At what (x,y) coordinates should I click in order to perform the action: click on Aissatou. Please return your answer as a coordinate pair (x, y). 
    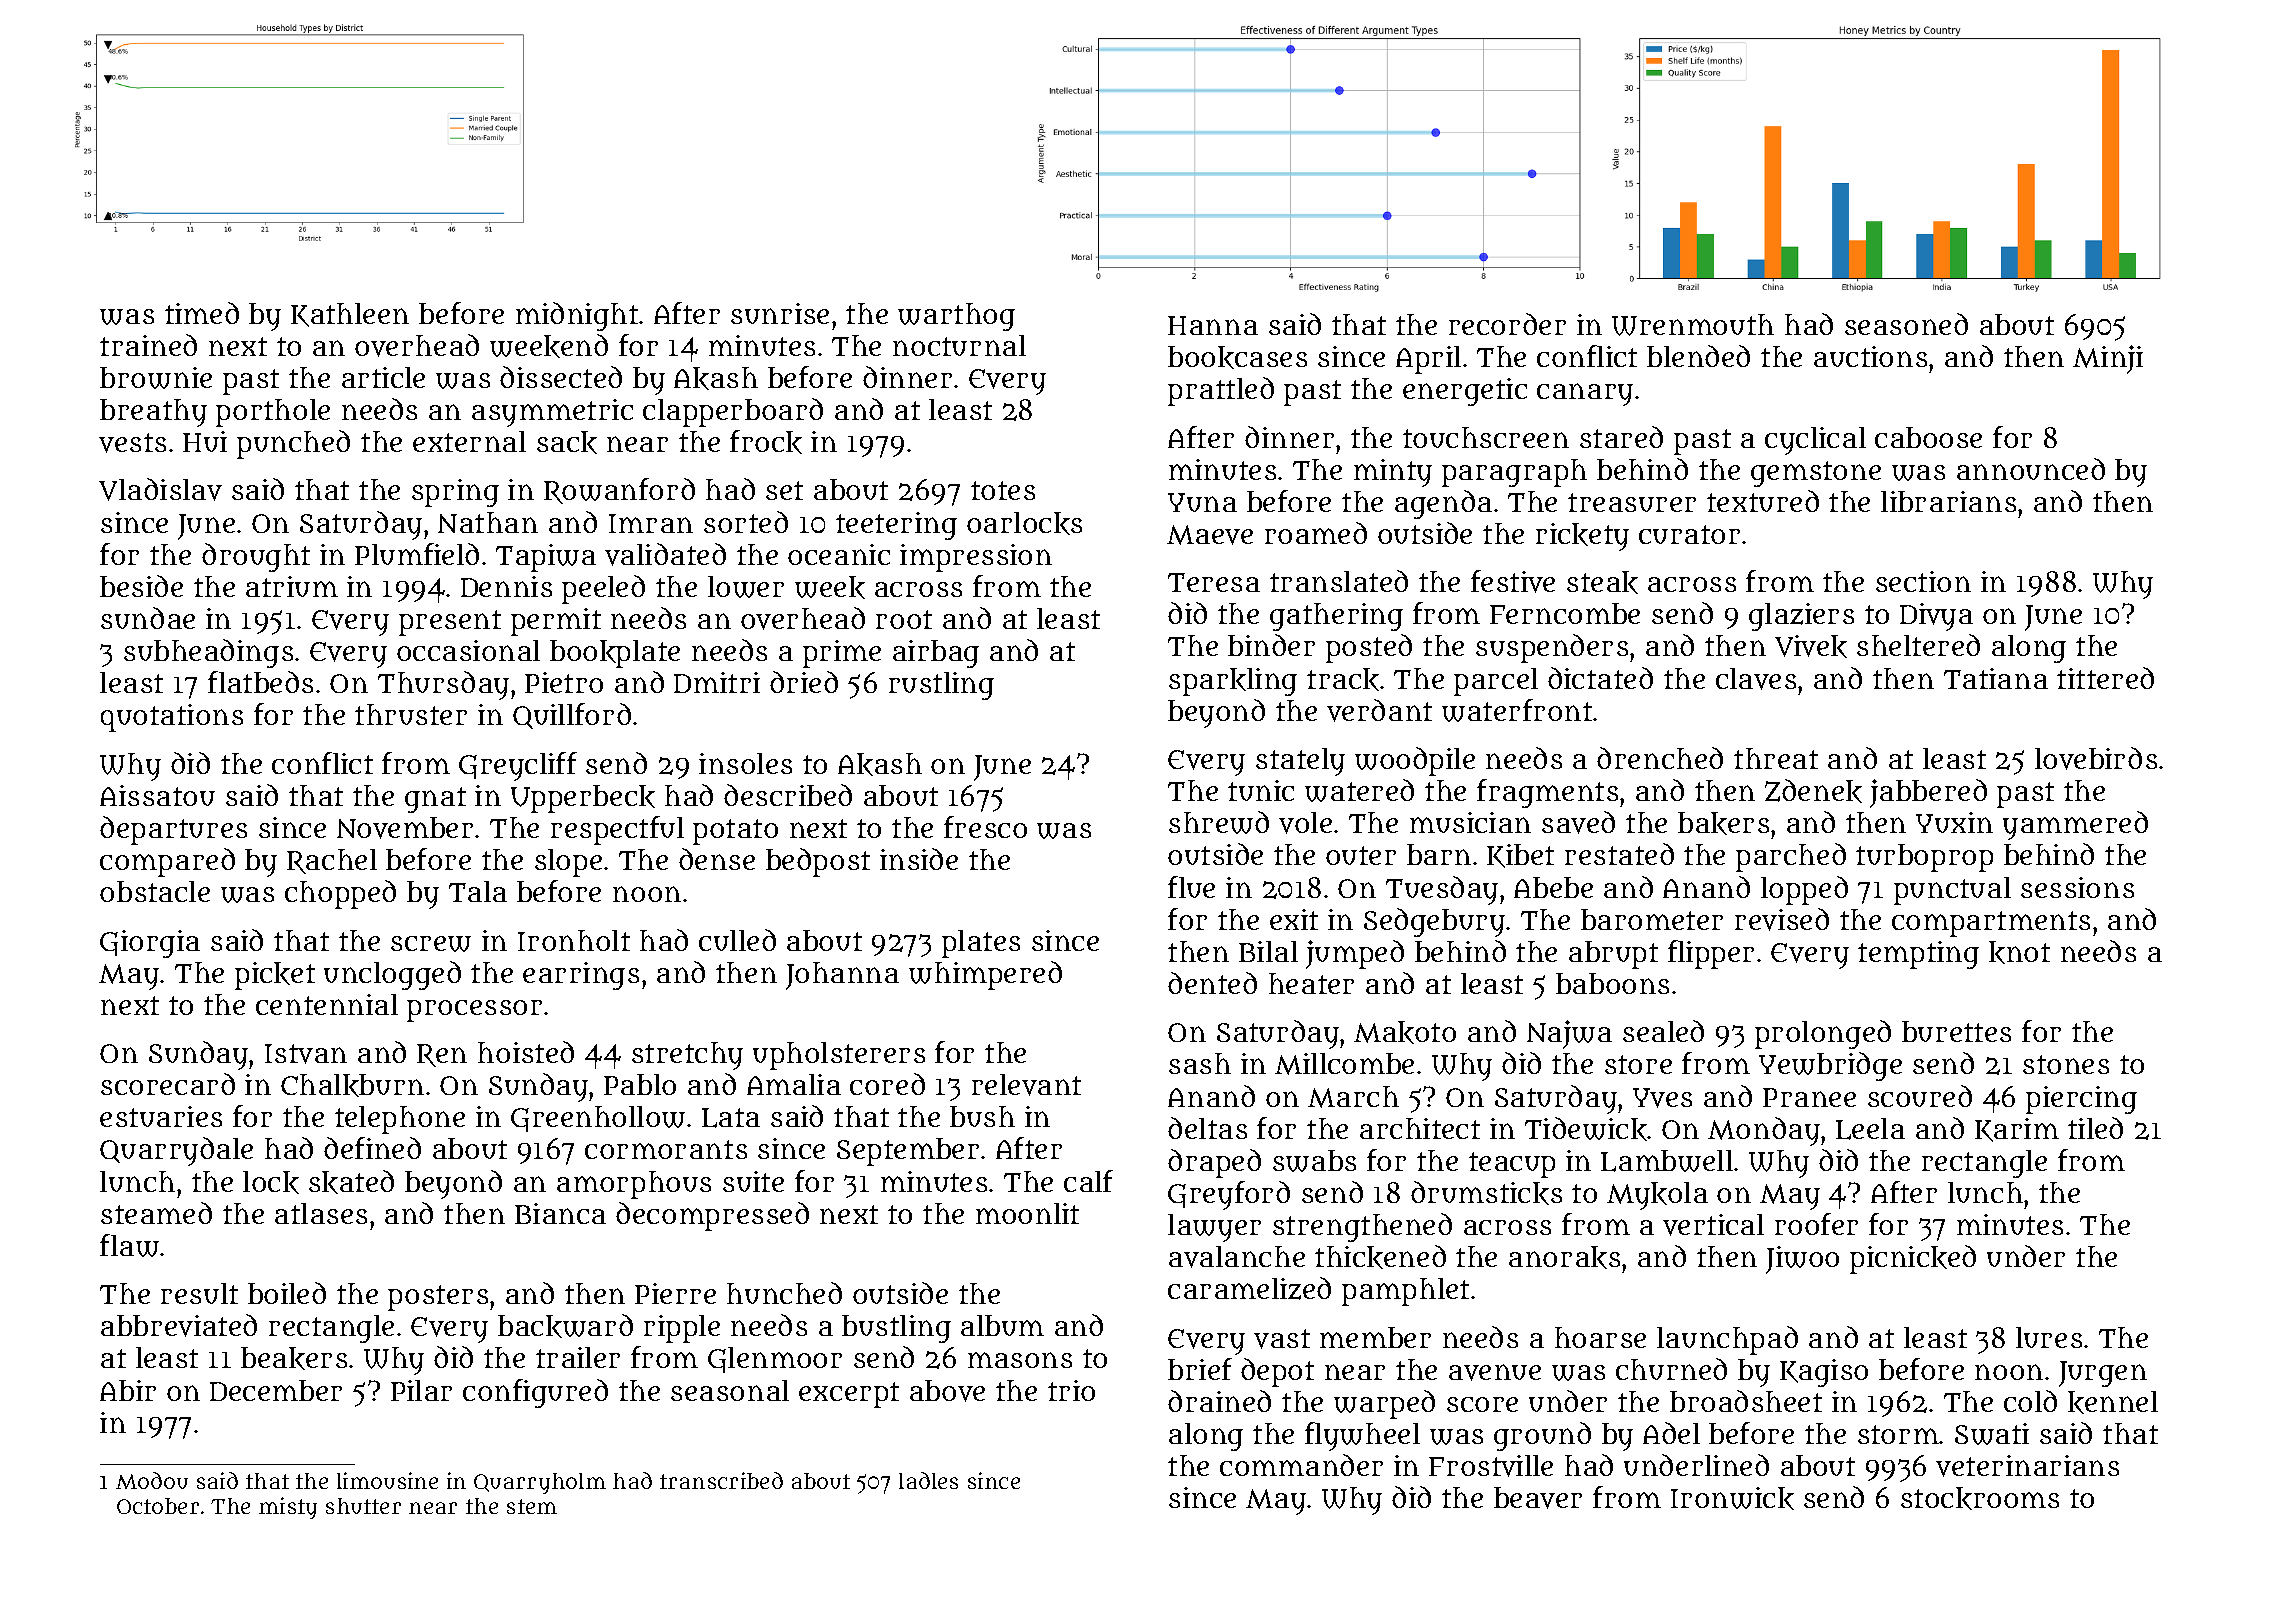
    Looking at the image, I should click on (157, 795).
